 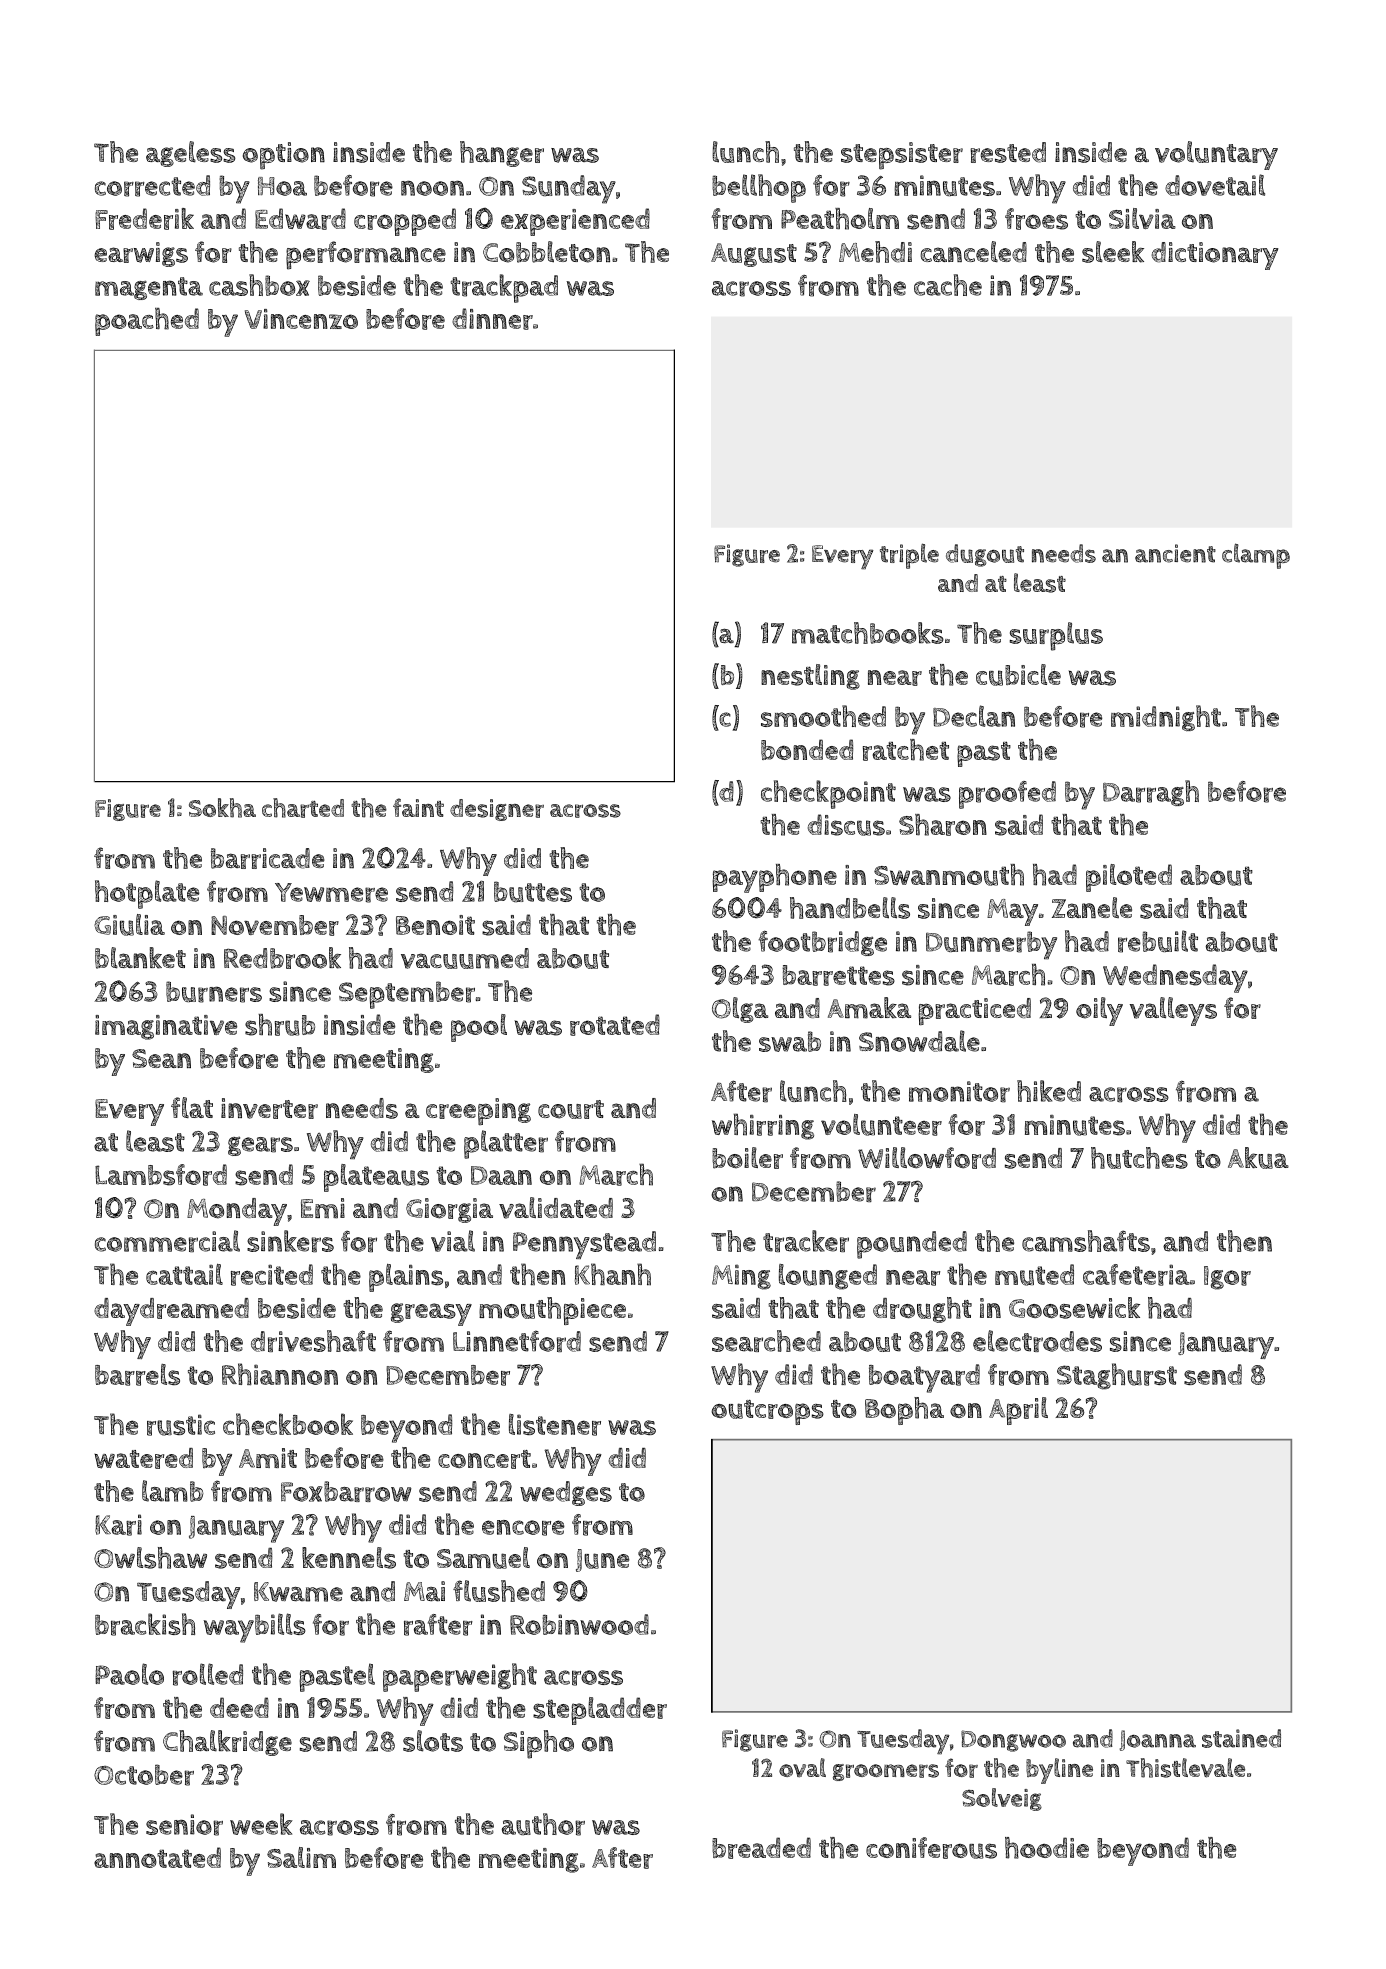 I want to click on Salim, so click(x=301, y=1857).
